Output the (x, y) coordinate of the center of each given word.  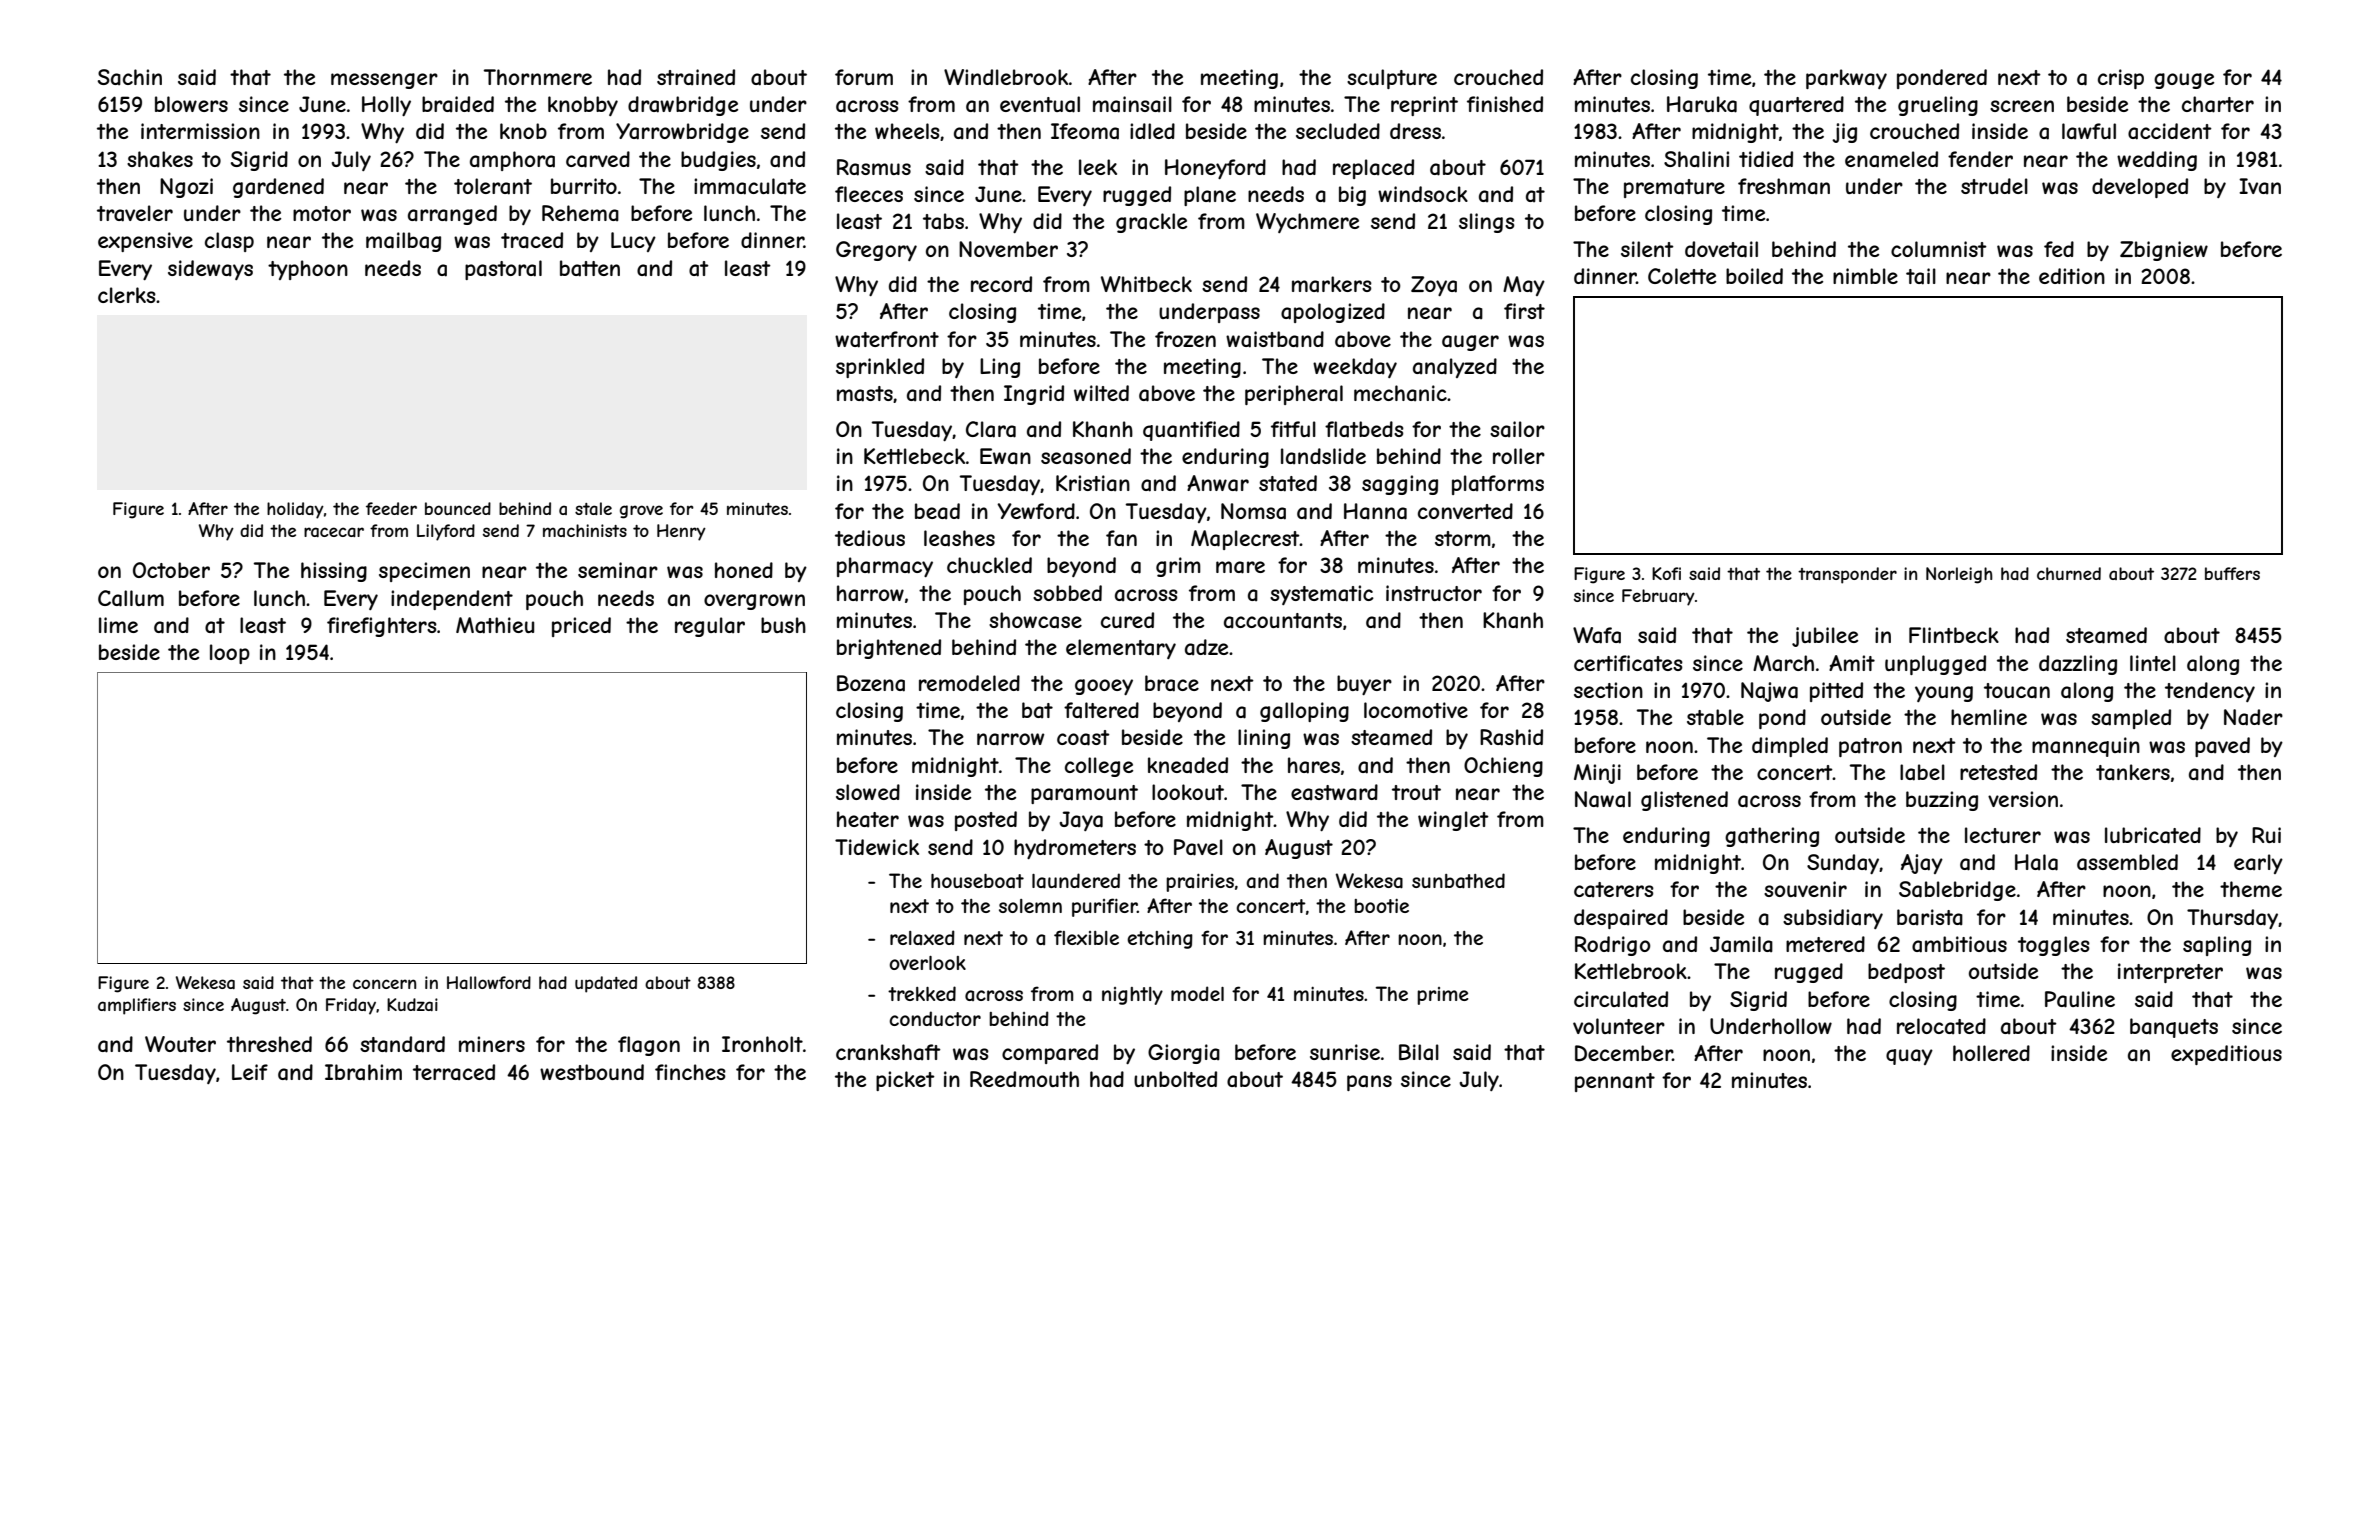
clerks (127, 295)
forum (864, 77)
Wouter (180, 1044)
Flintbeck (1954, 635)
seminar (618, 570)
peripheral (1294, 395)
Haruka (1702, 104)
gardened (278, 188)
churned (2069, 573)
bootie (1381, 906)
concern (384, 984)
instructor (1434, 593)
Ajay (1922, 864)
